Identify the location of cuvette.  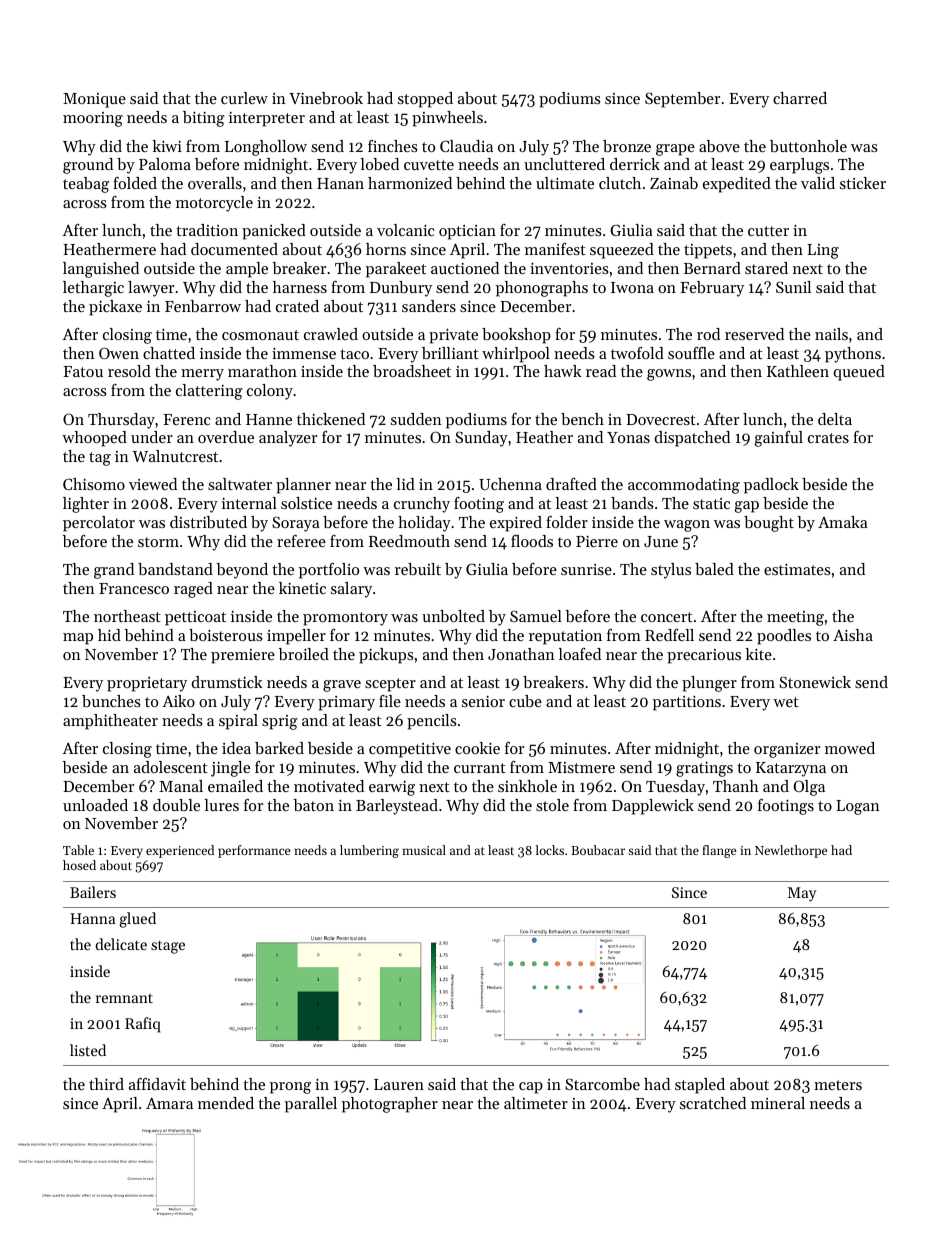
(429, 165).
